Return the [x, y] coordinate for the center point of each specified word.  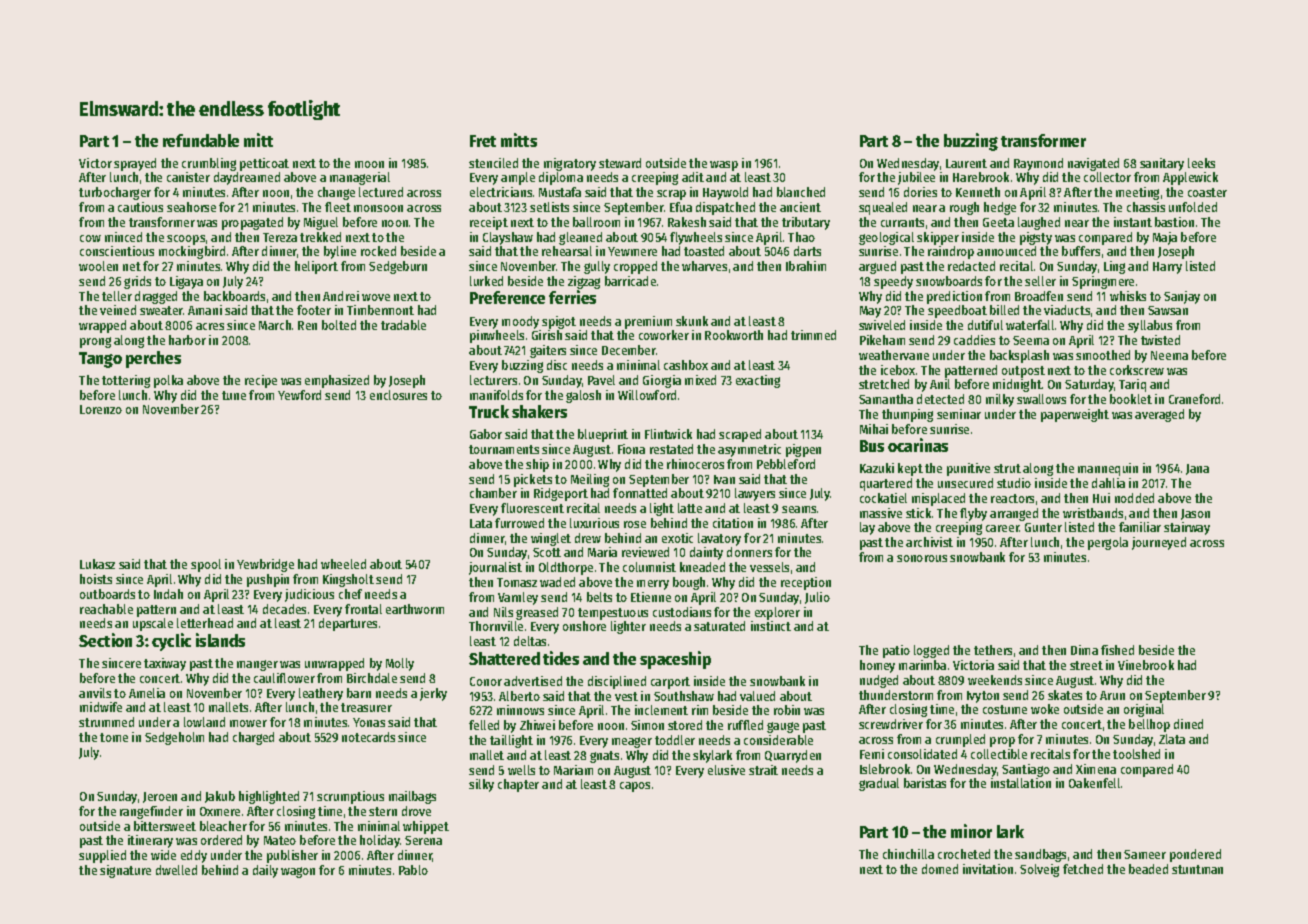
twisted [1160, 340]
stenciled [493, 163]
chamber [493, 493]
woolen [98, 266]
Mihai [874, 429]
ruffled [745, 725]
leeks [1201, 163]
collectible [999, 754]
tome [114, 737]
